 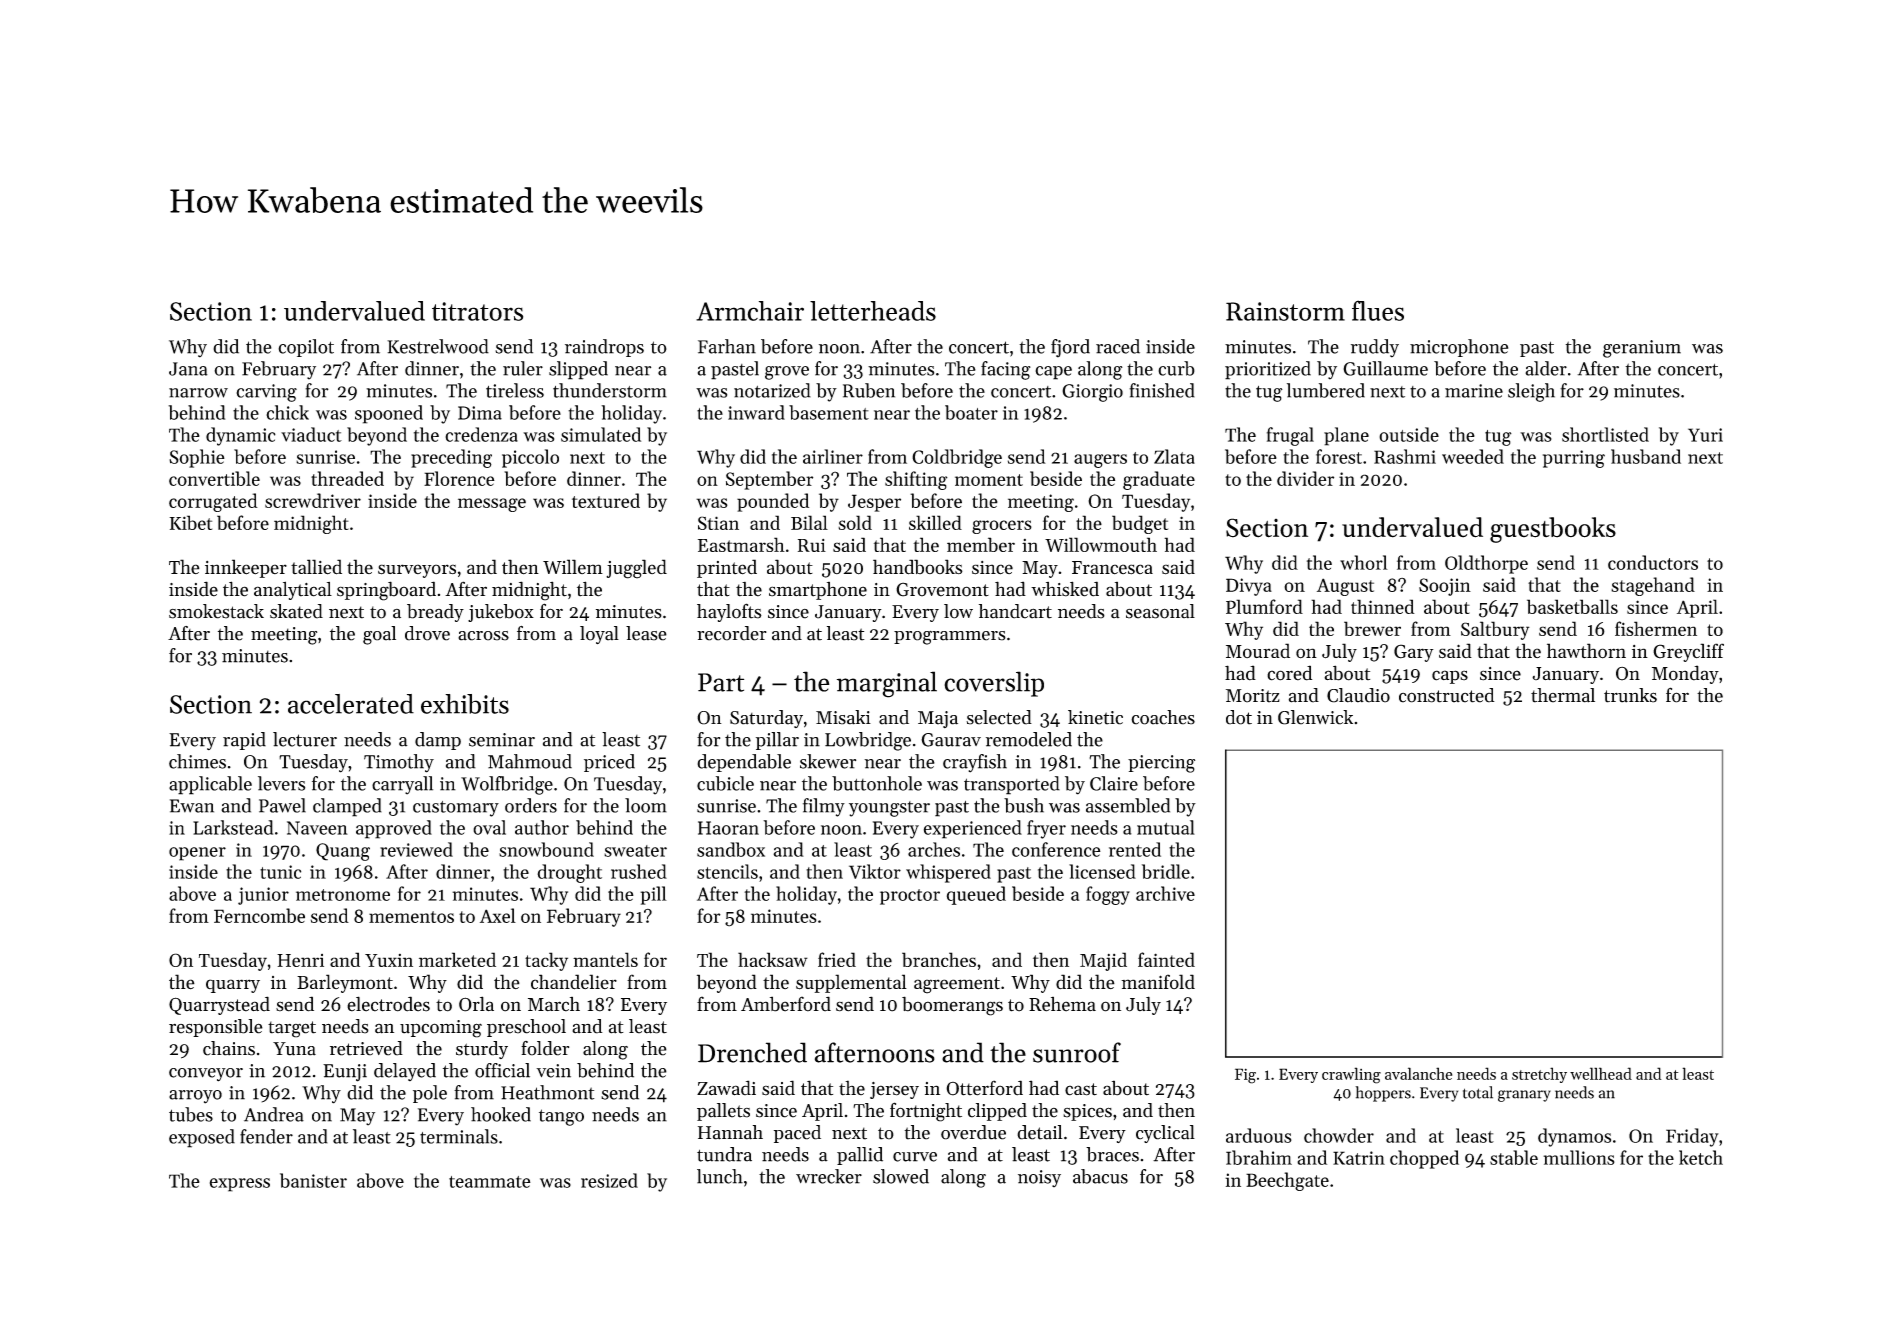 I want to click on flues, so click(x=1378, y=310).
